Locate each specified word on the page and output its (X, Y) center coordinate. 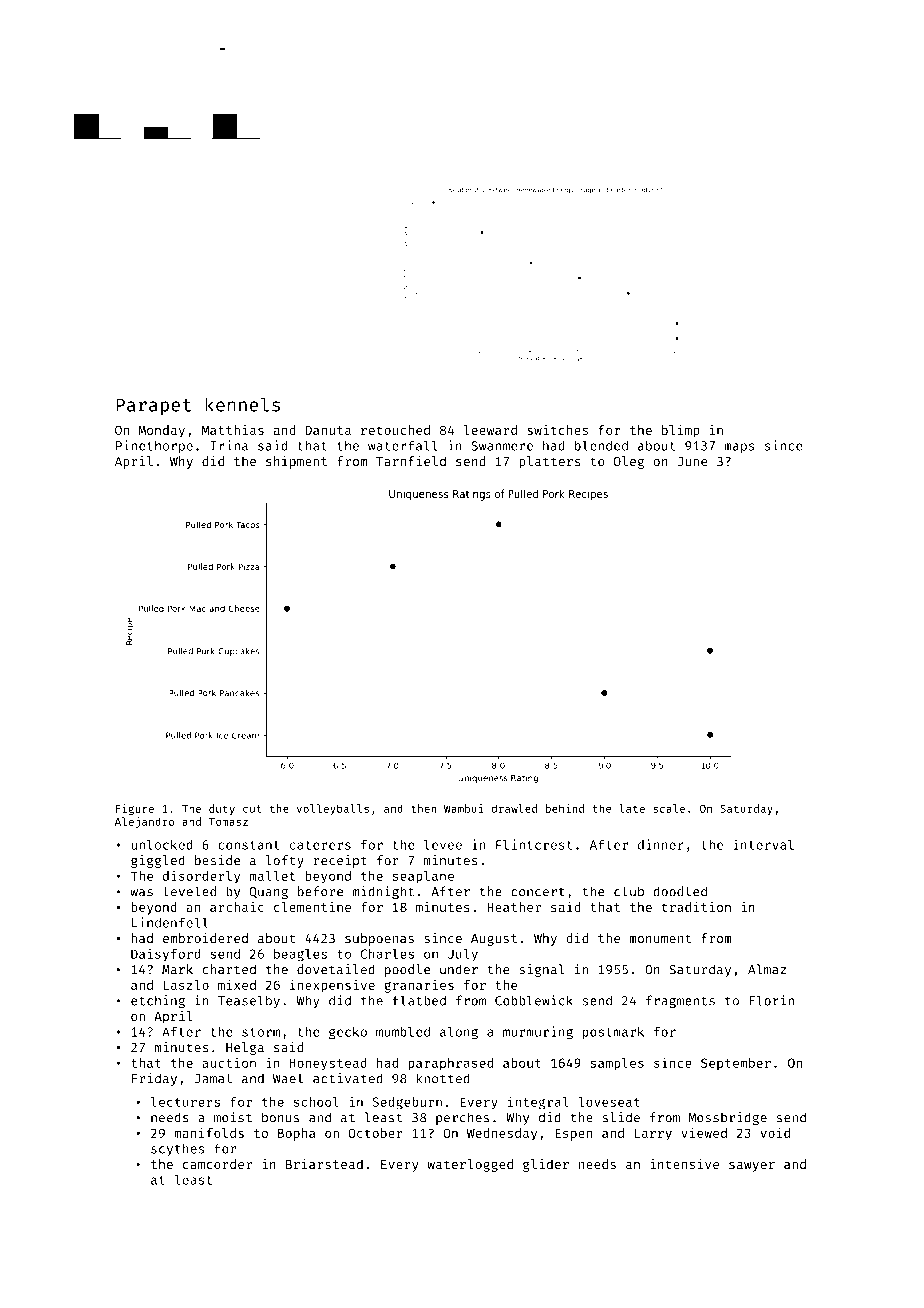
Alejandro (144, 822)
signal (541, 970)
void (775, 1132)
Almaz (767, 969)
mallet (272, 876)
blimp (681, 431)
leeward (490, 430)
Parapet (153, 407)
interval (764, 844)
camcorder (217, 1164)
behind (565, 808)
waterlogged (470, 1165)
